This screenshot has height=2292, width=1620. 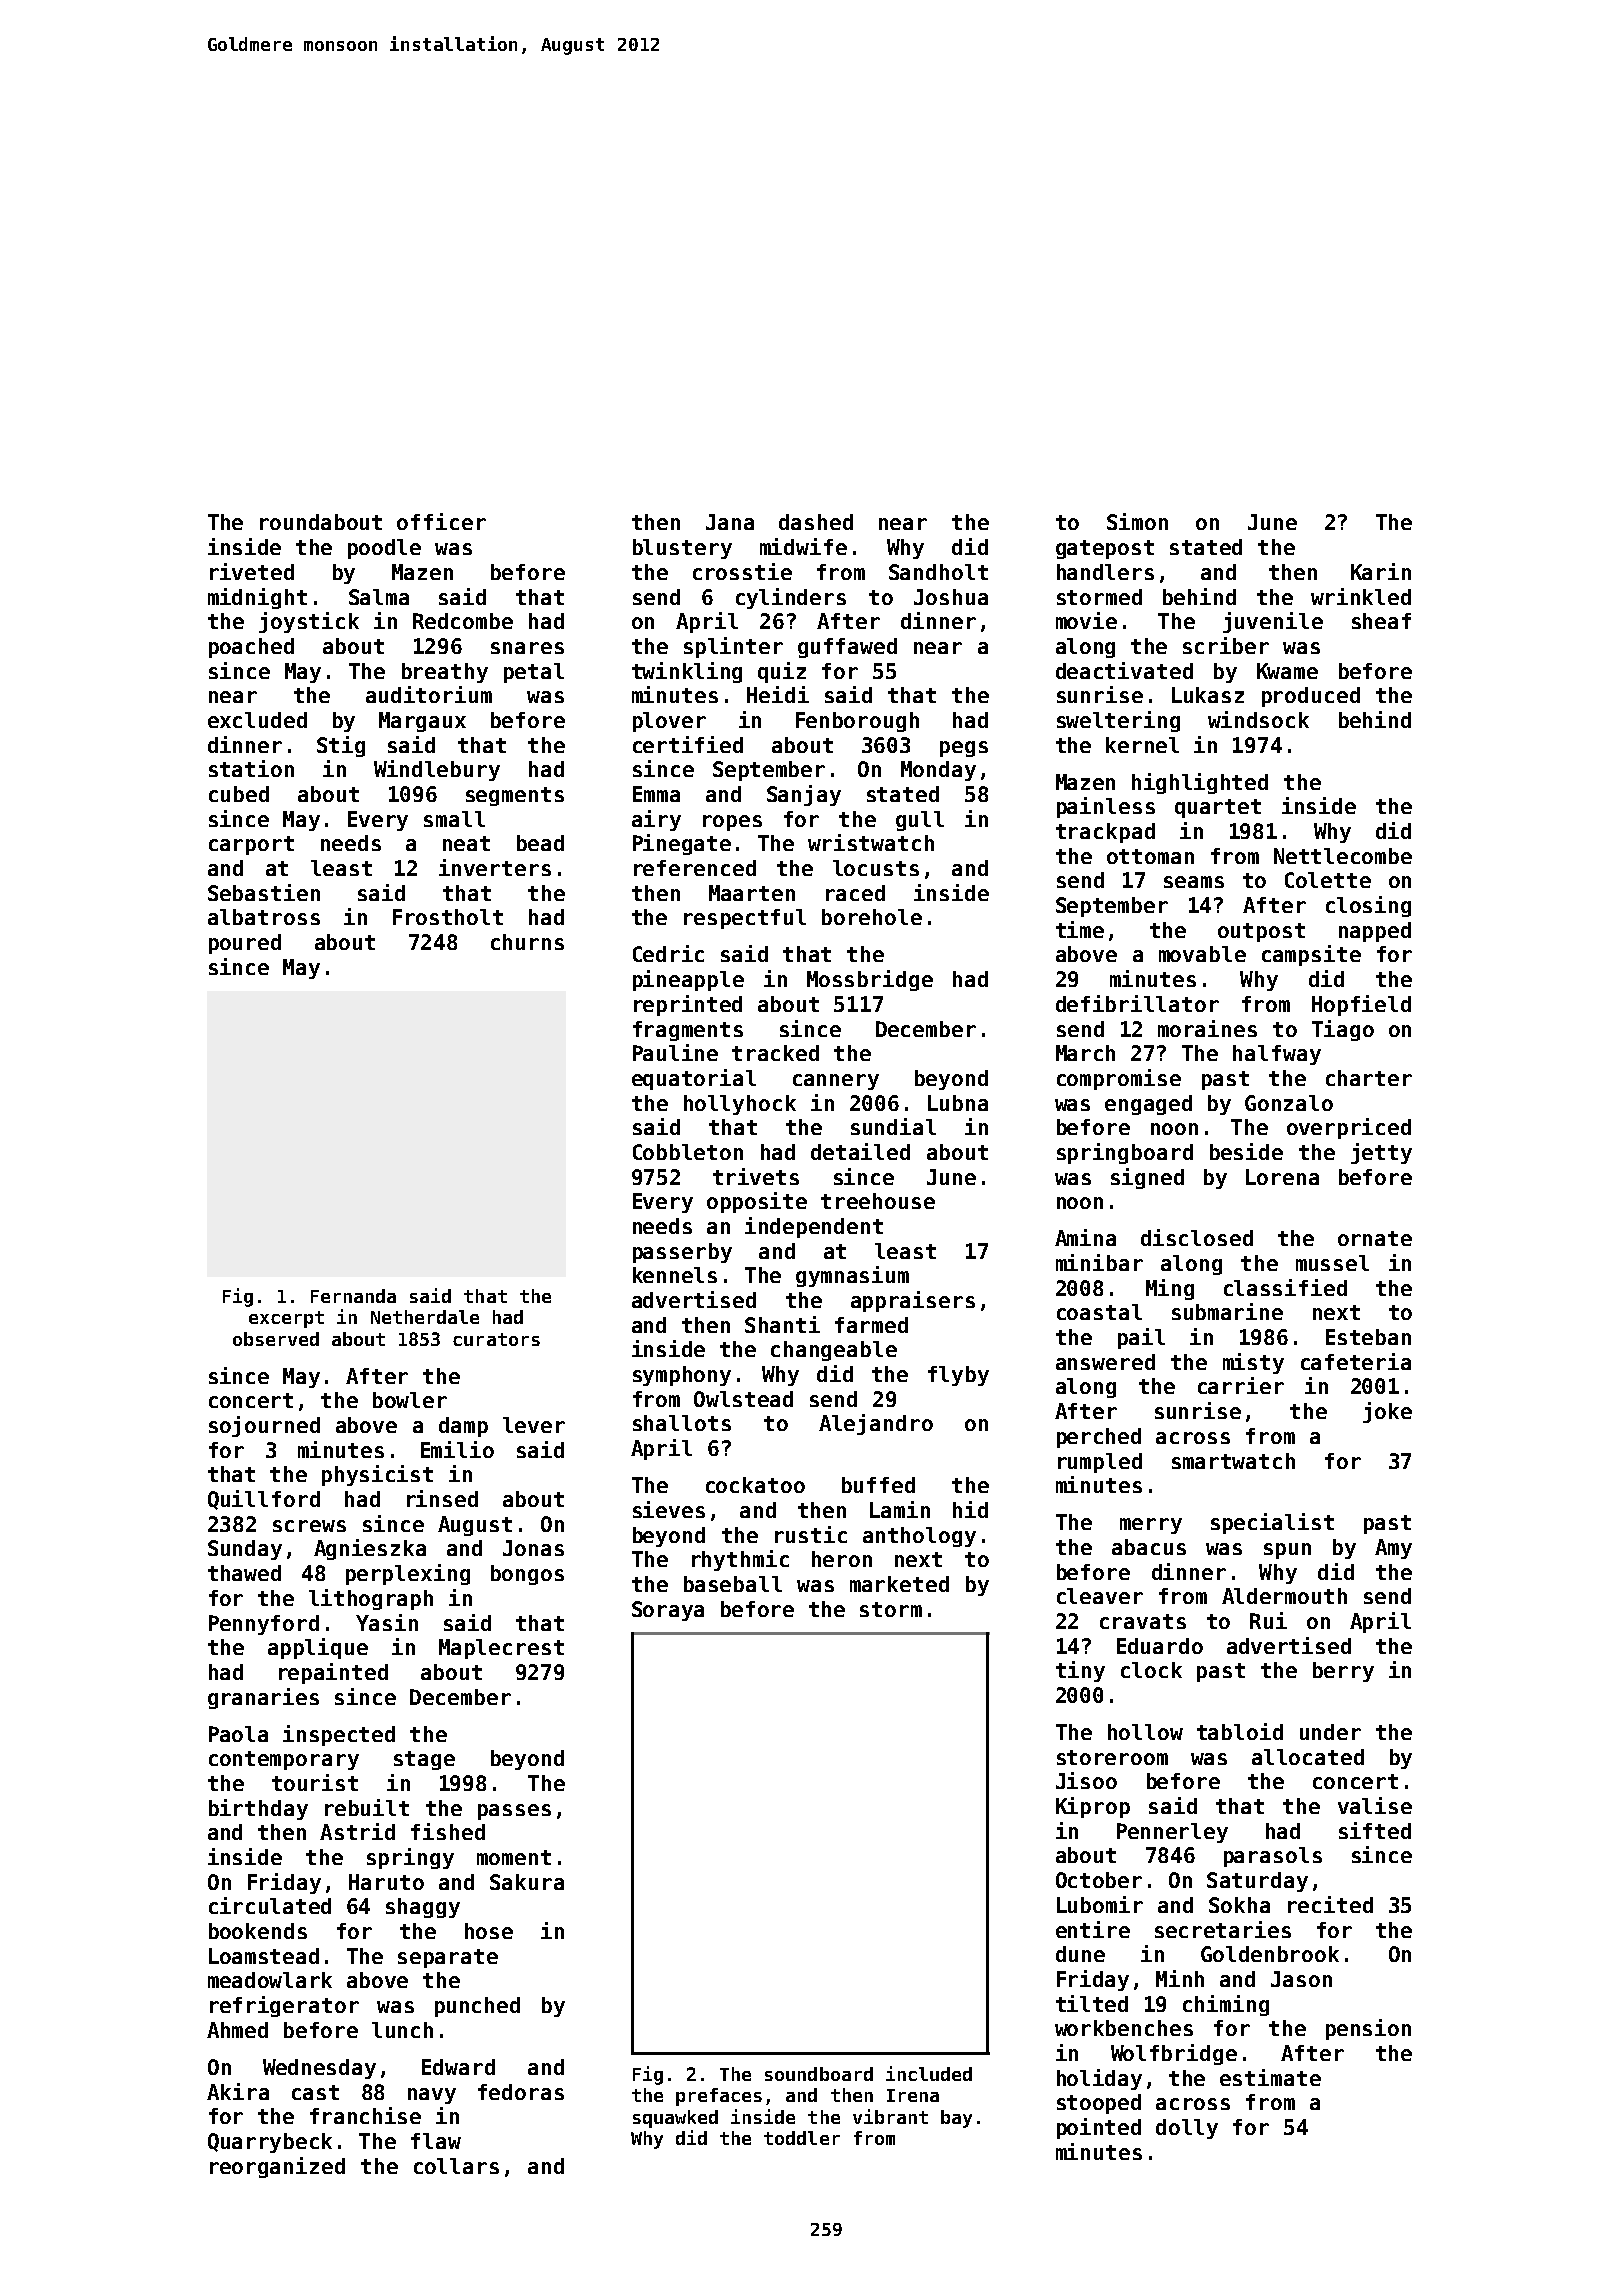 I want to click on riveted, so click(x=252, y=571).
